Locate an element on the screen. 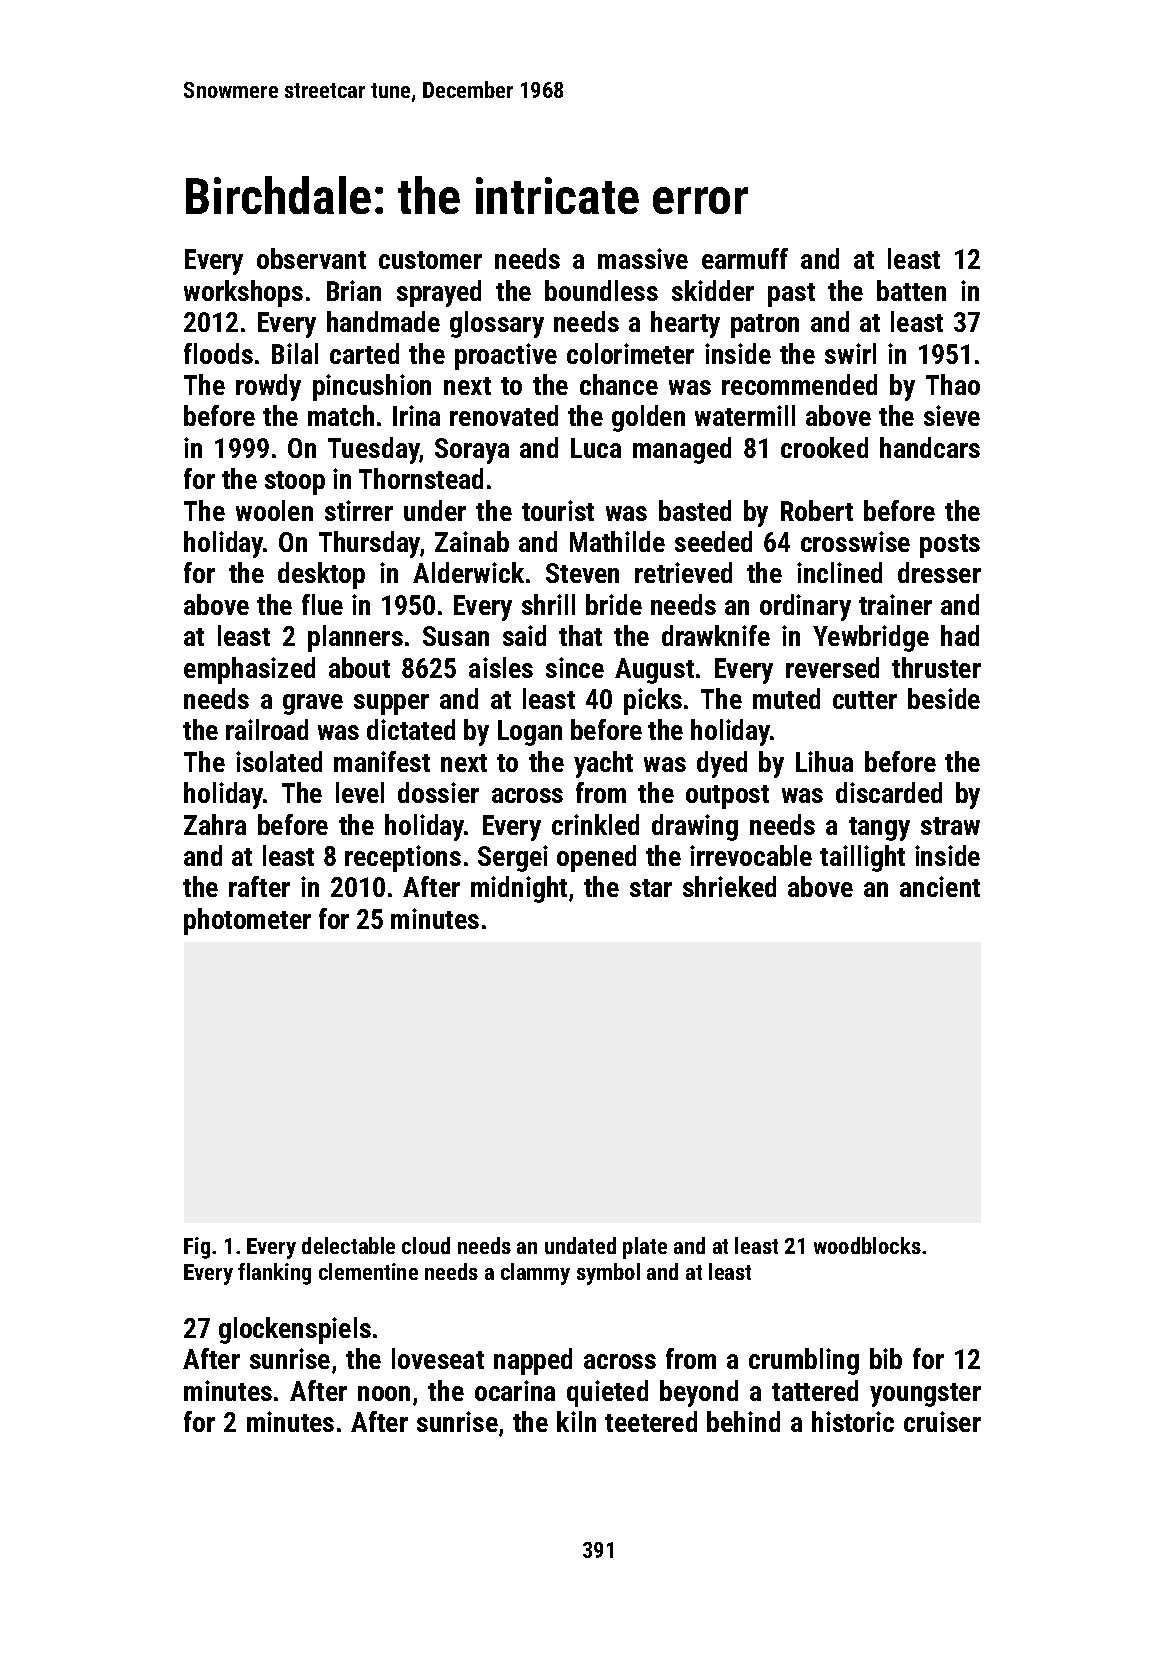  kiln is located at coordinates (576, 1421).
